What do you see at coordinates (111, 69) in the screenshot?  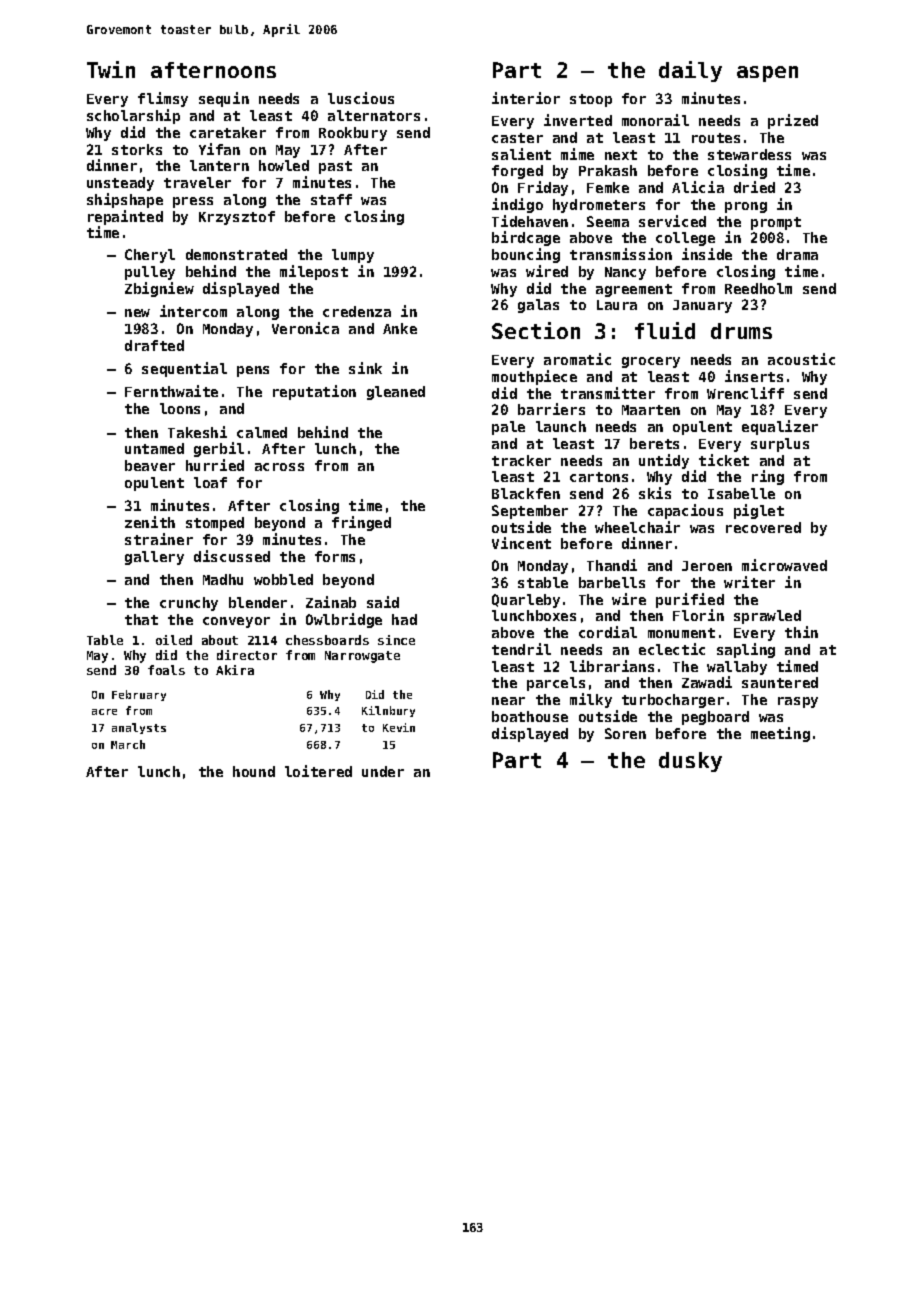 I see `Twin` at bounding box center [111, 69].
